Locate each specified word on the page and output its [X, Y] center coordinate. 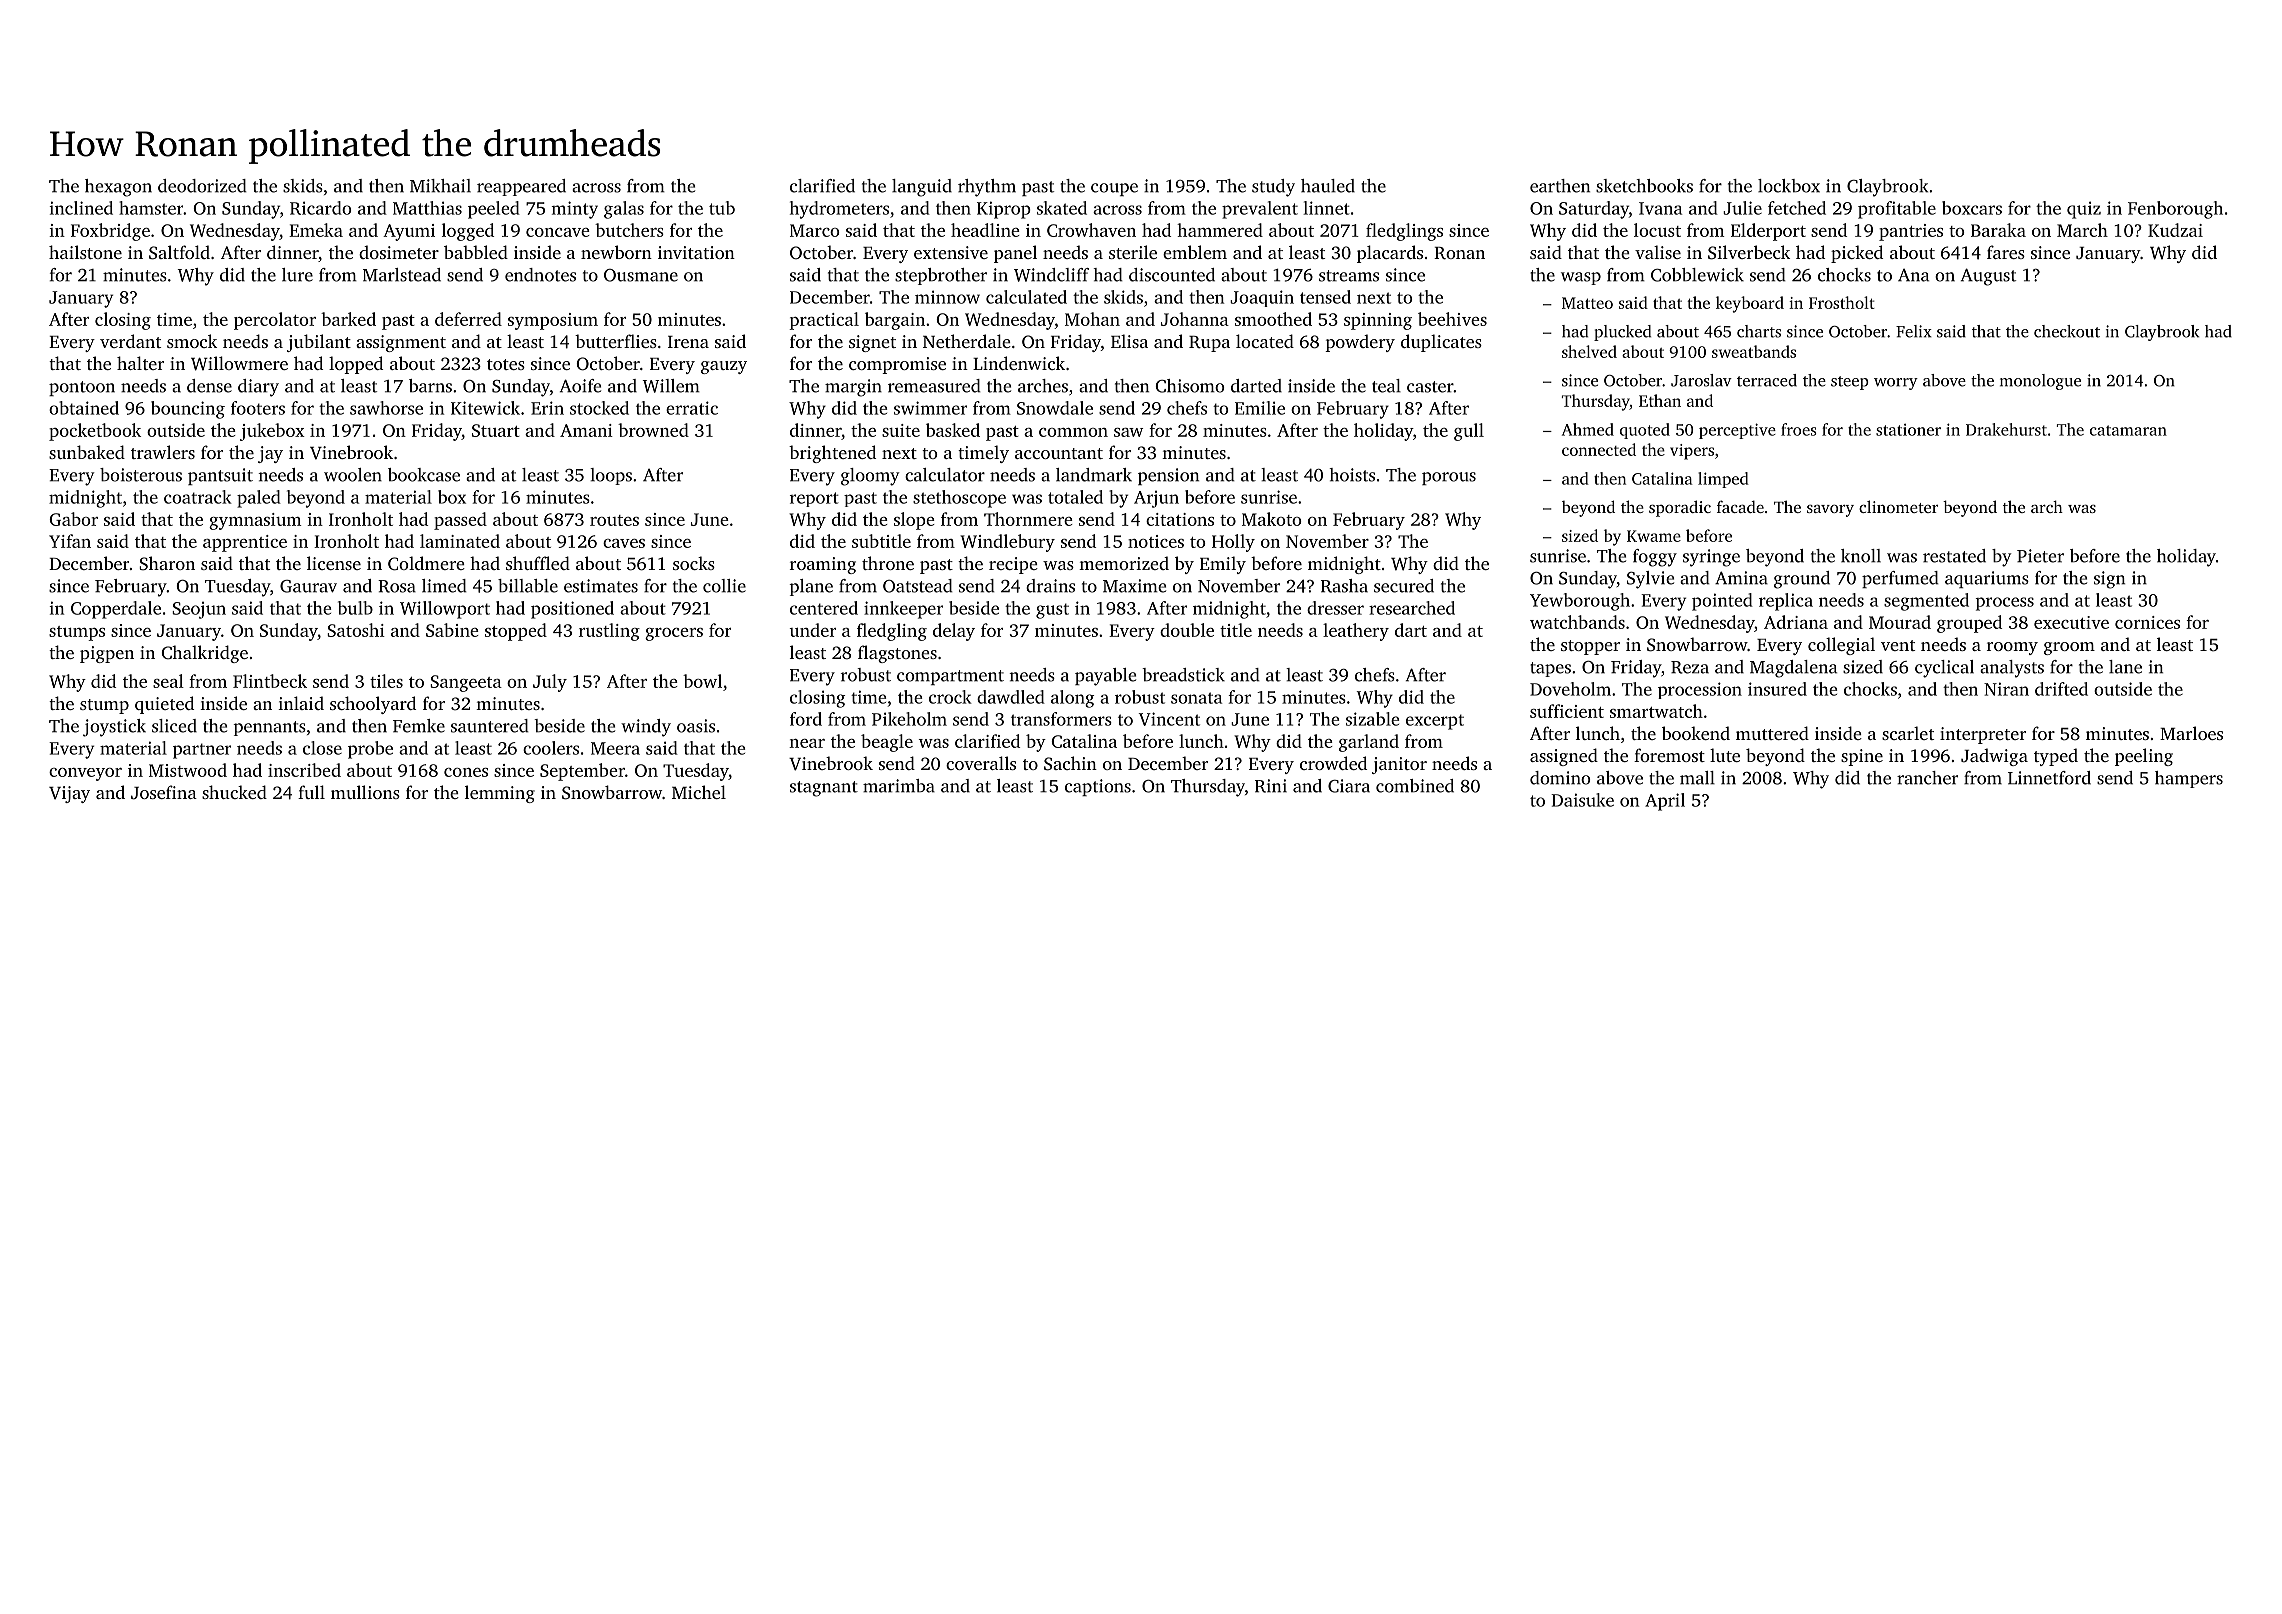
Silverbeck [1749, 252]
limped [1723, 480]
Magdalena [1793, 669]
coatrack [198, 497]
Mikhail [440, 186]
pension [1168, 476]
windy [646, 728]
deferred [468, 319]
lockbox [1789, 186]
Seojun [199, 610]
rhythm [987, 188]
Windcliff [1051, 275]
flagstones [897, 654]
